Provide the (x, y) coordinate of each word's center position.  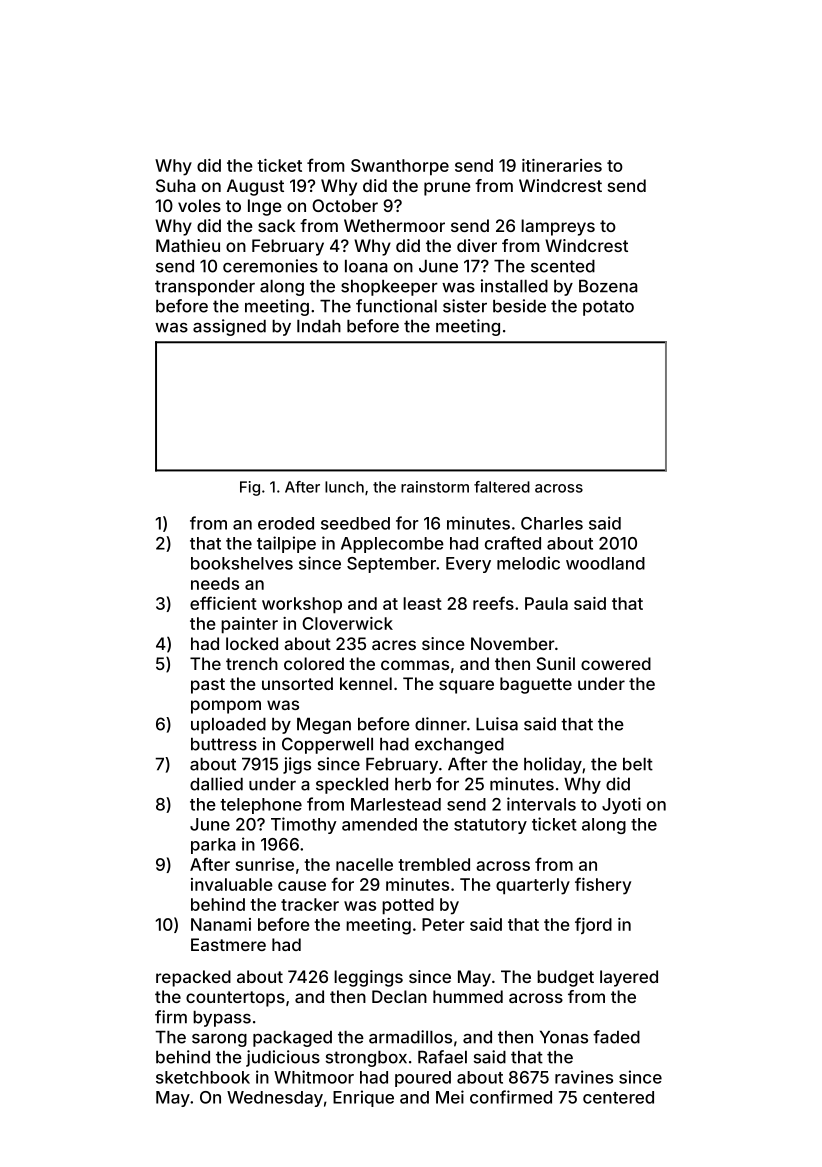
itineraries (562, 165)
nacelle (364, 864)
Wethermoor (394, 225)
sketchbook (203, 1077)
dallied (216, 784)
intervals (541, 804)
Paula (546, 603)
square (466, 687)
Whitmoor (314, 1077)
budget (565, 978)
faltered (502, 487)
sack (277, 225)
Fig (250, 488)
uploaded (228, 726)
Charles (552, 523)
